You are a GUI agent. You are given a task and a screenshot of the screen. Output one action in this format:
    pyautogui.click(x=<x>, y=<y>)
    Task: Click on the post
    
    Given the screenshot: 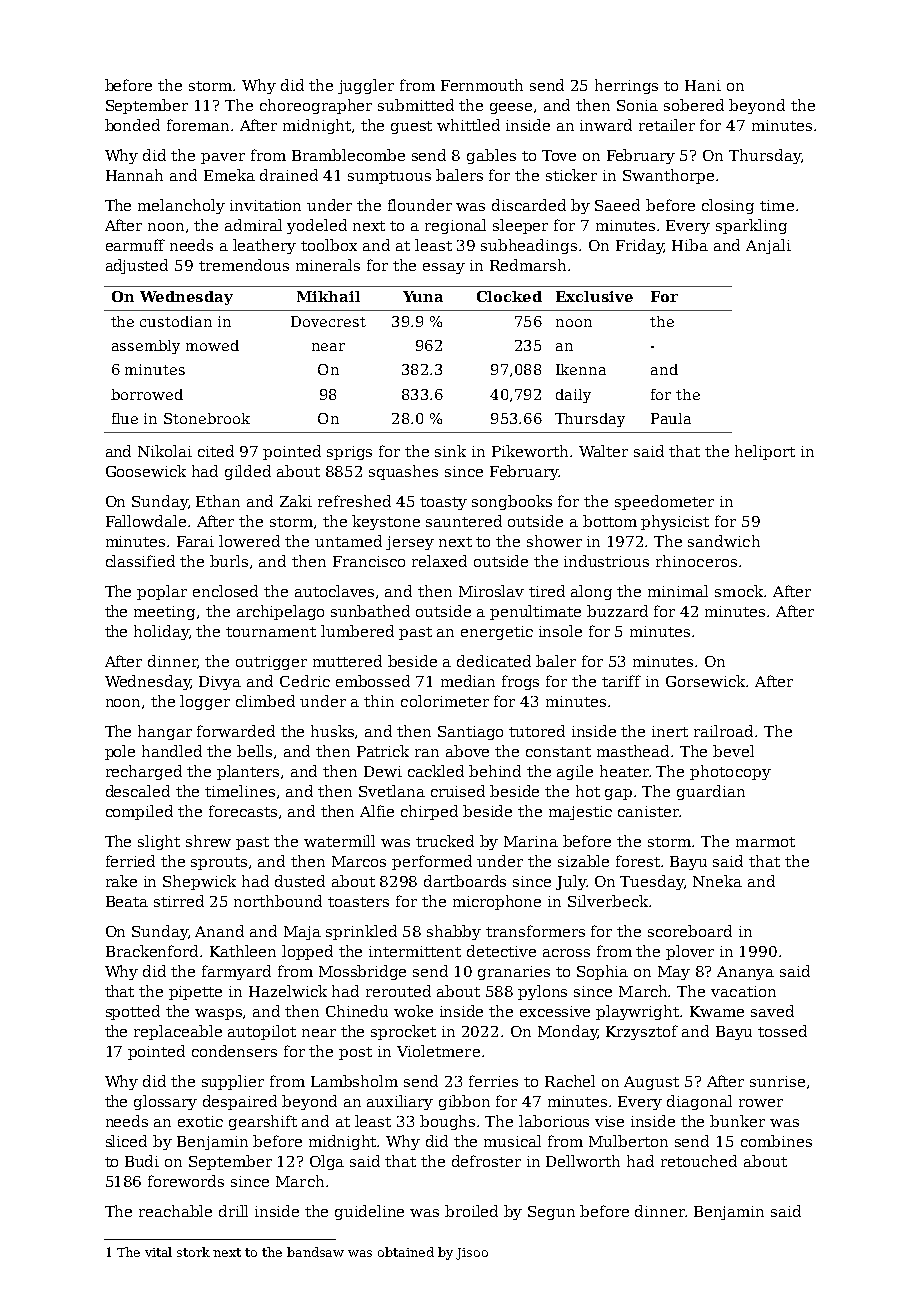 What is the action you would take?
    pyautogui.click(x=355, y=1053)
